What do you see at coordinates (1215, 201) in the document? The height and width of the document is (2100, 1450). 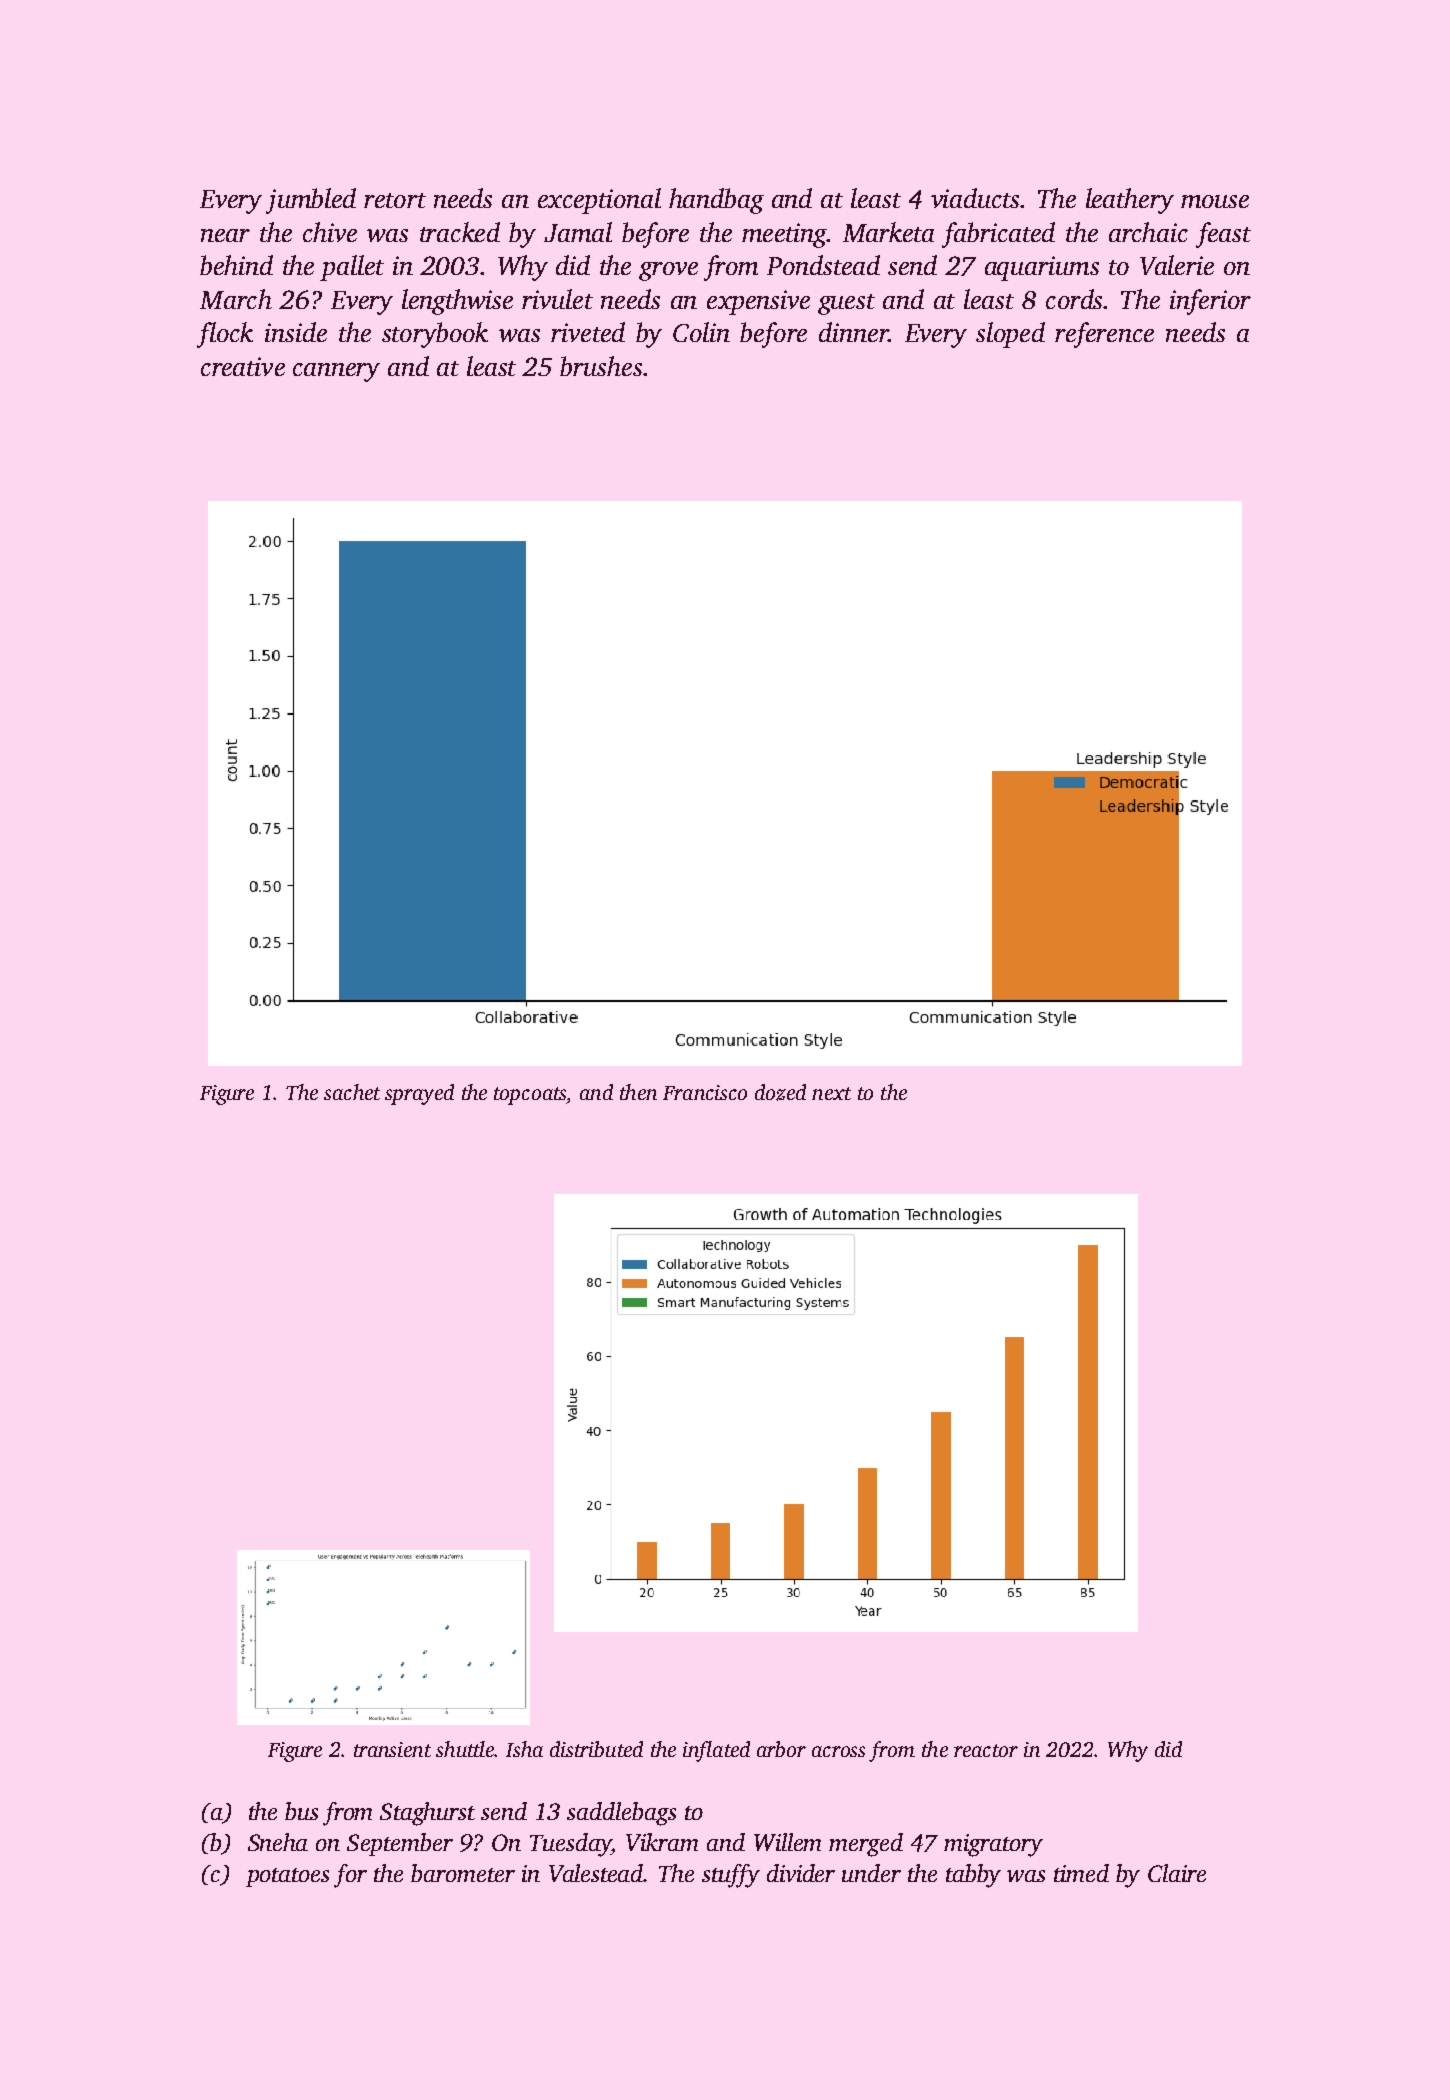 I see `mouse` at bounding box center [1215, 201].
